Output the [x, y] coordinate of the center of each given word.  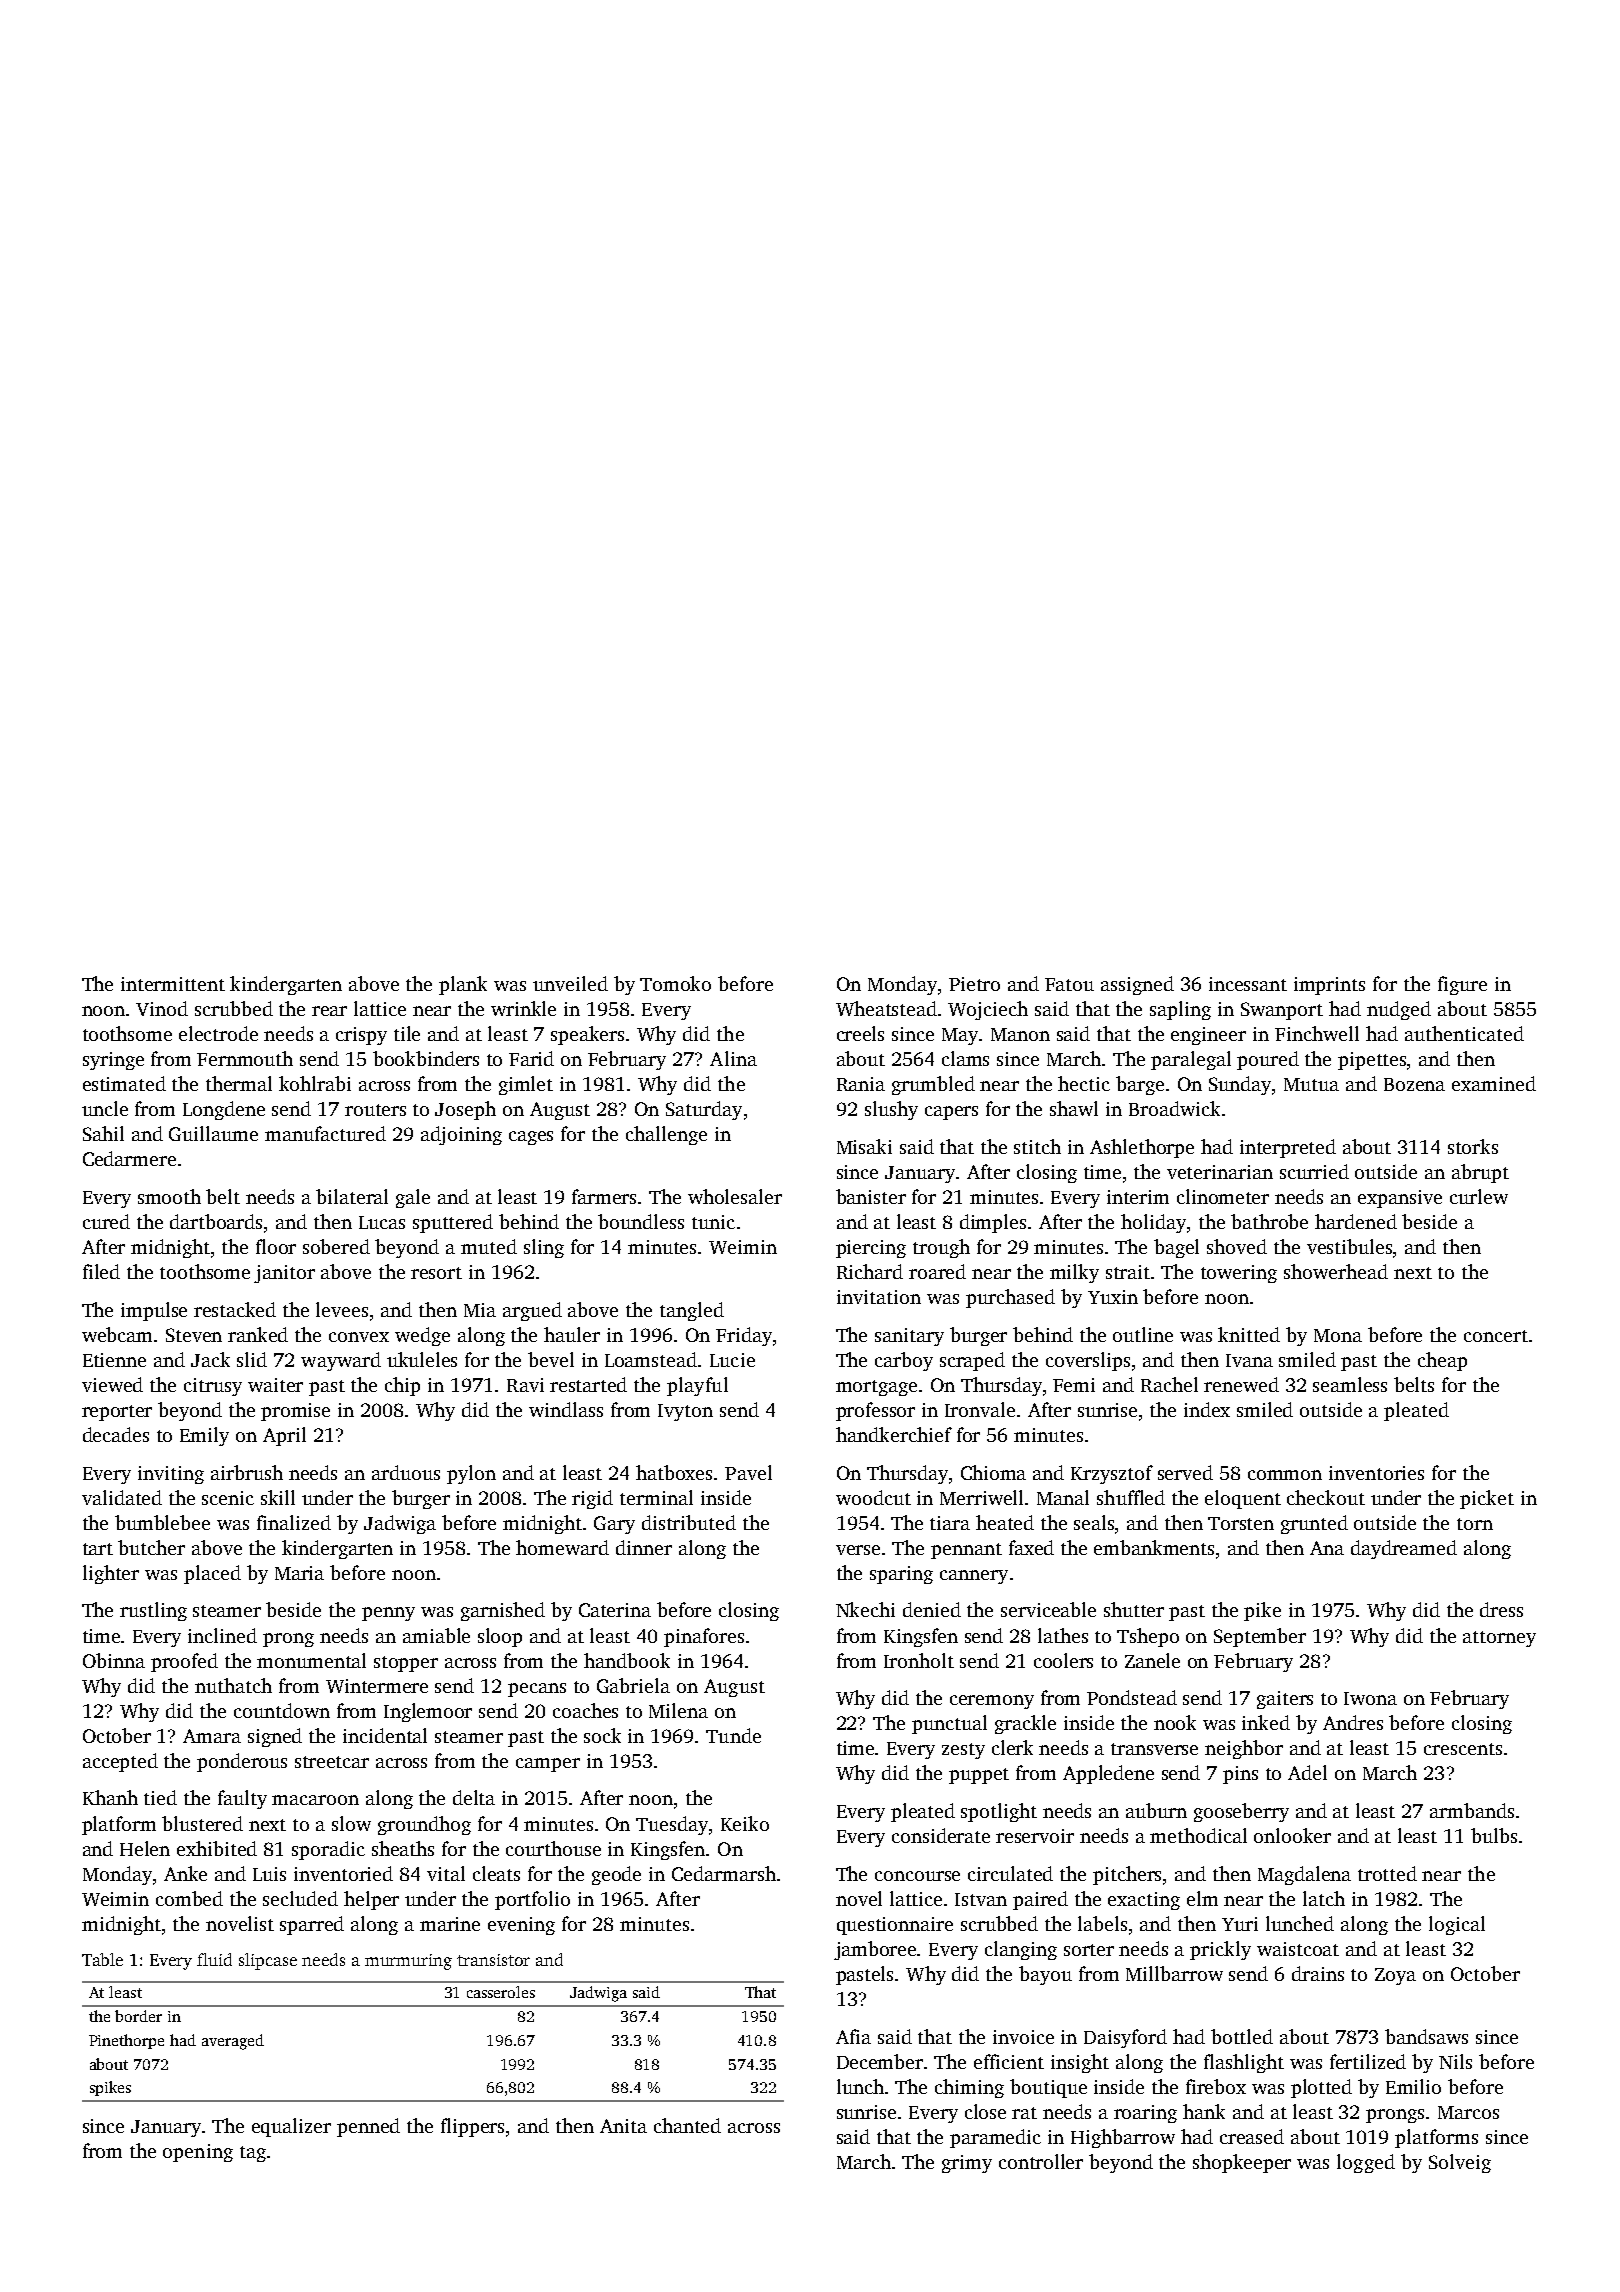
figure [1462, 985]
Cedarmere [129, 1158]
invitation [879, 1297]
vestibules [1349, 1246]
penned [368, 2127]
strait [1128, 1272]
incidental [385, 1735]
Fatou [1069, 984]
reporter [117, 1413]
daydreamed [1404, 1549]
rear [329, 1011]
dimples [993, 1223]
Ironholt [919, 1660]
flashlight [1244, 2063]
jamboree [876, 1950]
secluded [300, 1898]
